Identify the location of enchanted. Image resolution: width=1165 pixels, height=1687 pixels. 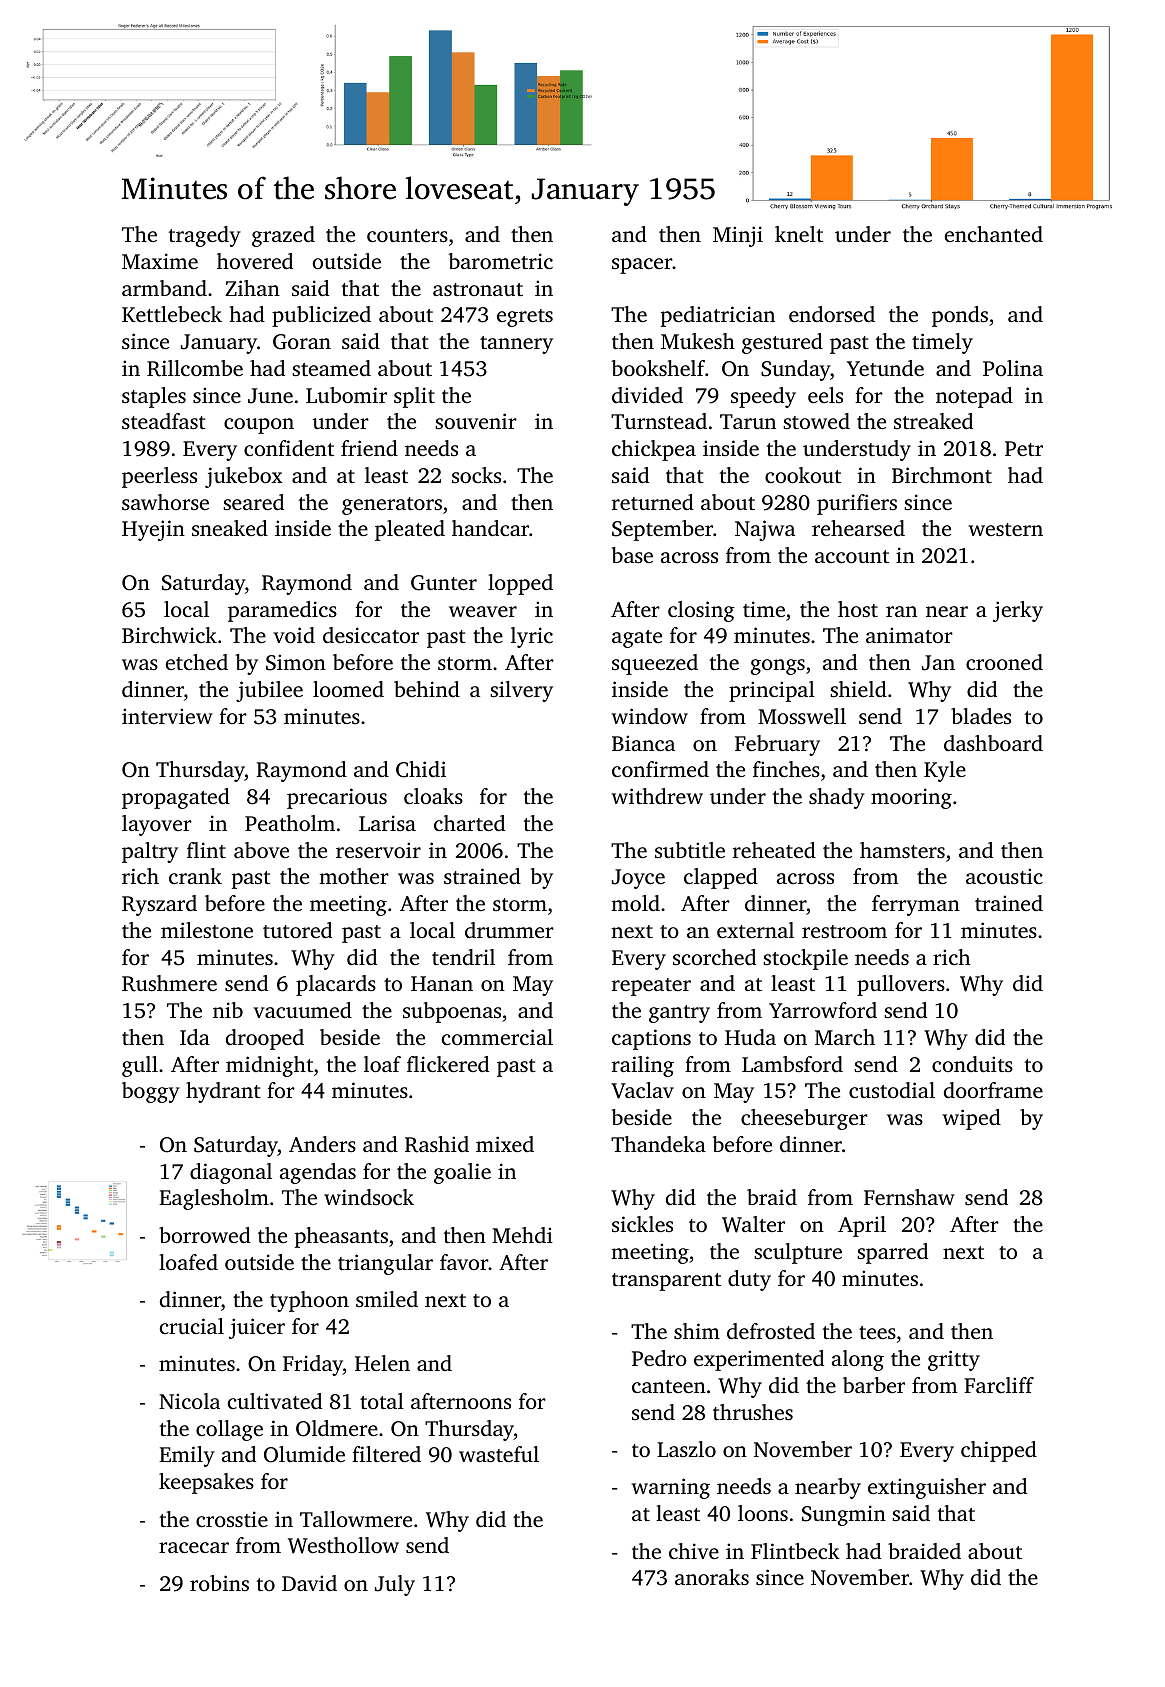
(994, 234).
